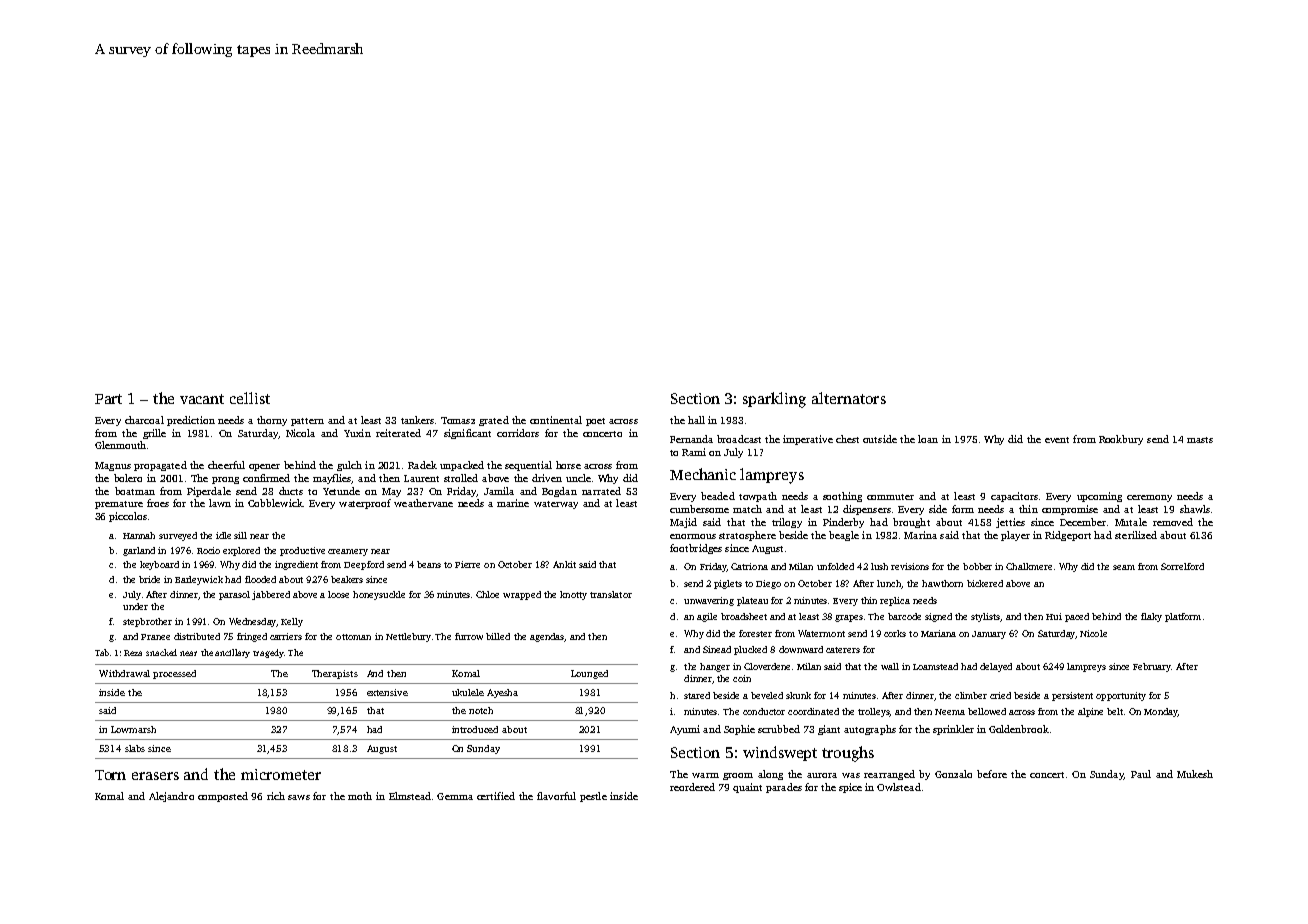  What do you see at coordinates (250, 398) in the image?
I see `cellist` at bounding box center [250, 398].
